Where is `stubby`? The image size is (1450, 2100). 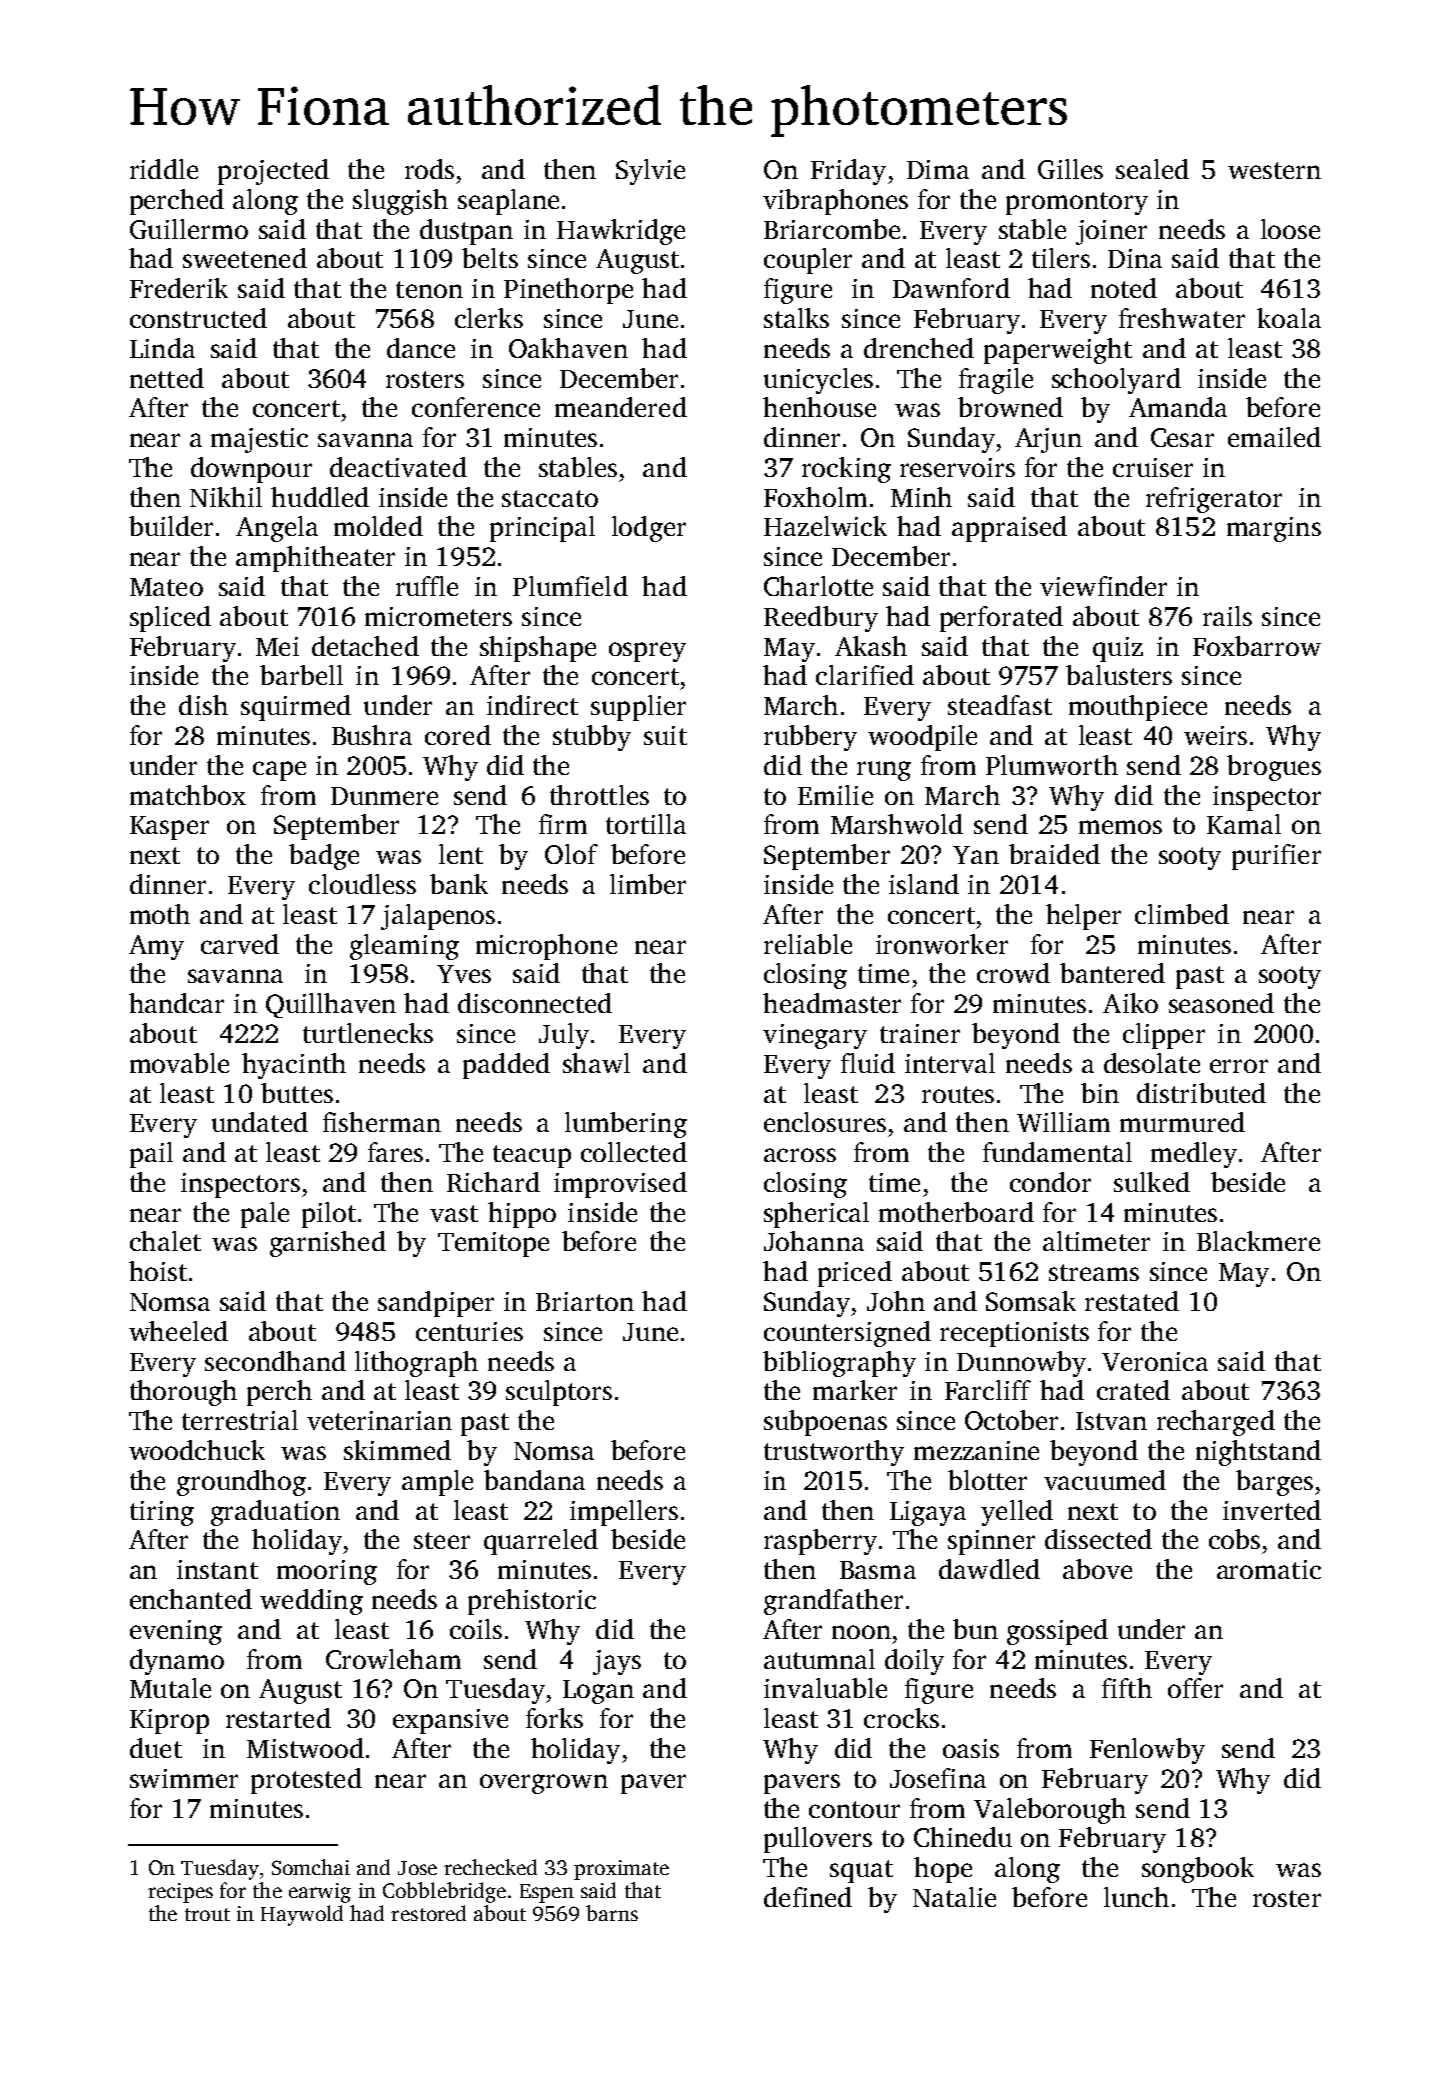 stubby is located at coordinates (592, 738).
